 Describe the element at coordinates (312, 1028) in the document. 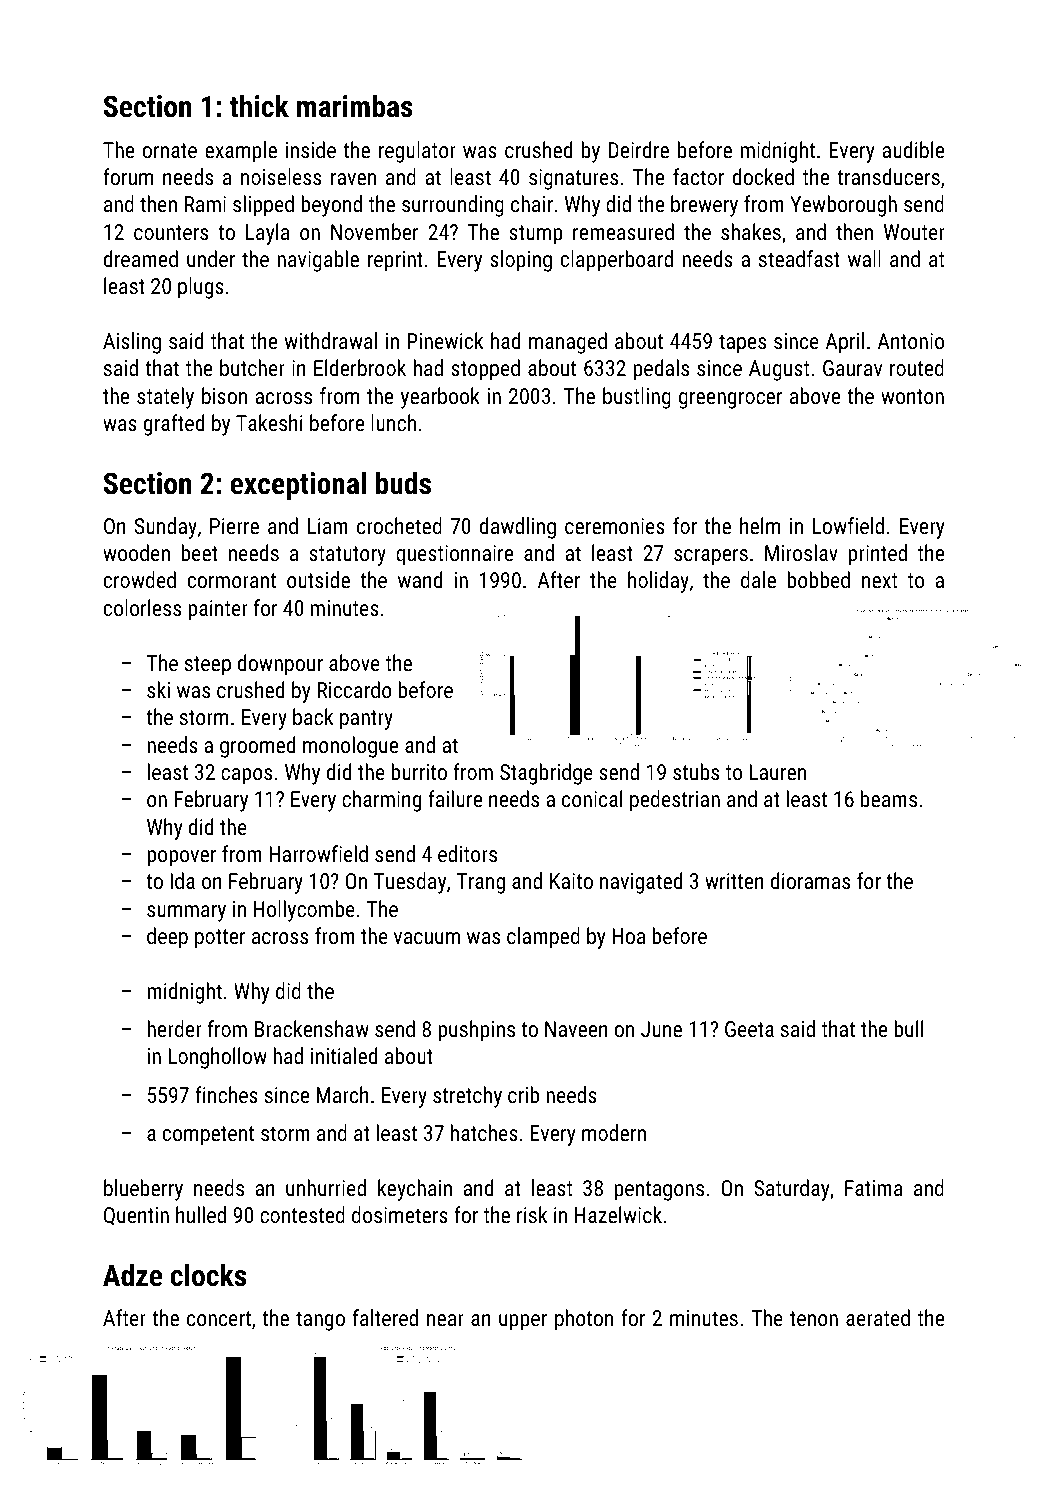

I see `Brackenshaw` at that location.
